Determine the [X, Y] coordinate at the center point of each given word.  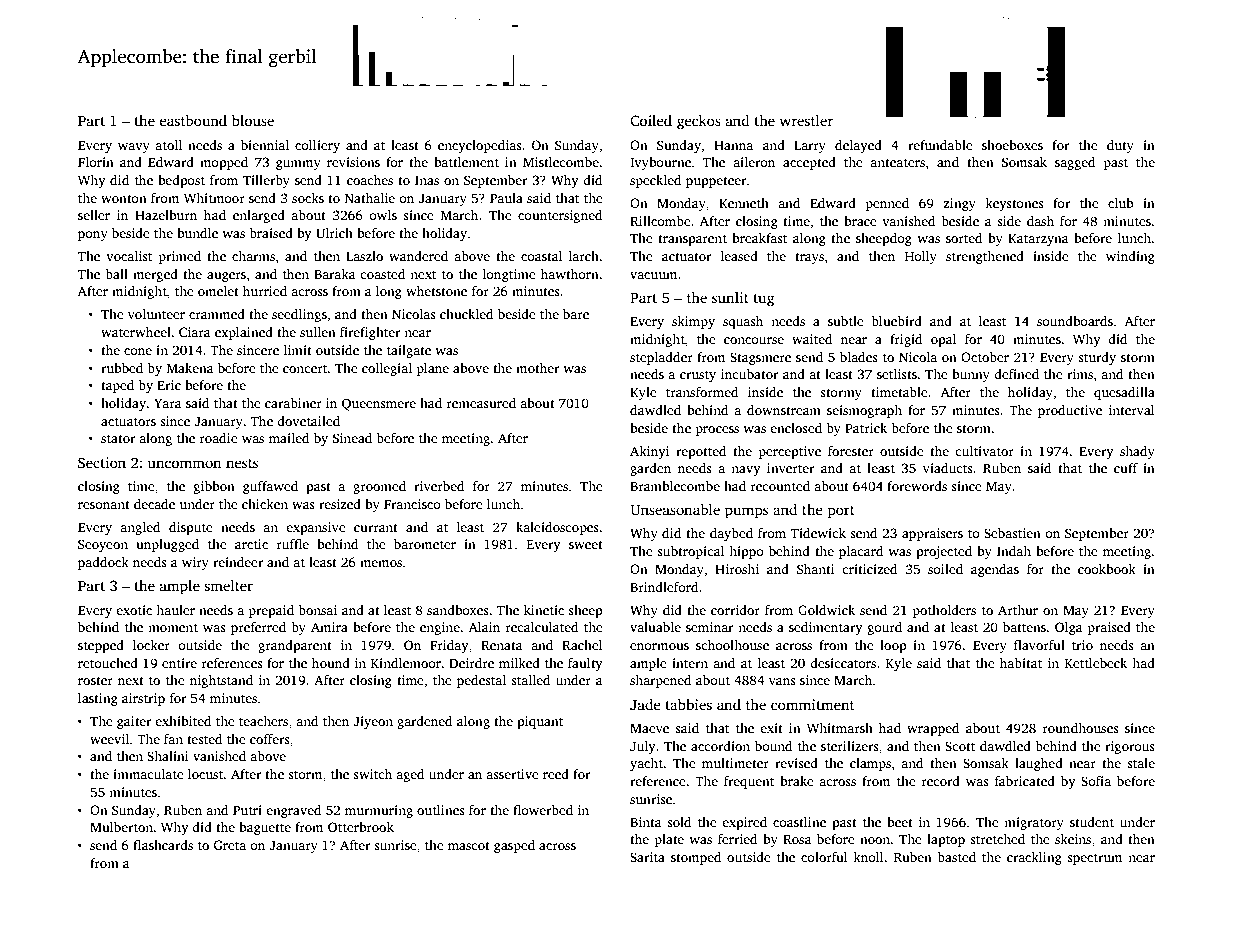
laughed [1039, 764]
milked [519, 663]
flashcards [163, 845]
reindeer [238, 562]
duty [1120, 146]
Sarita [647, 857]
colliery [317, 146]
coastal [541, 256]
